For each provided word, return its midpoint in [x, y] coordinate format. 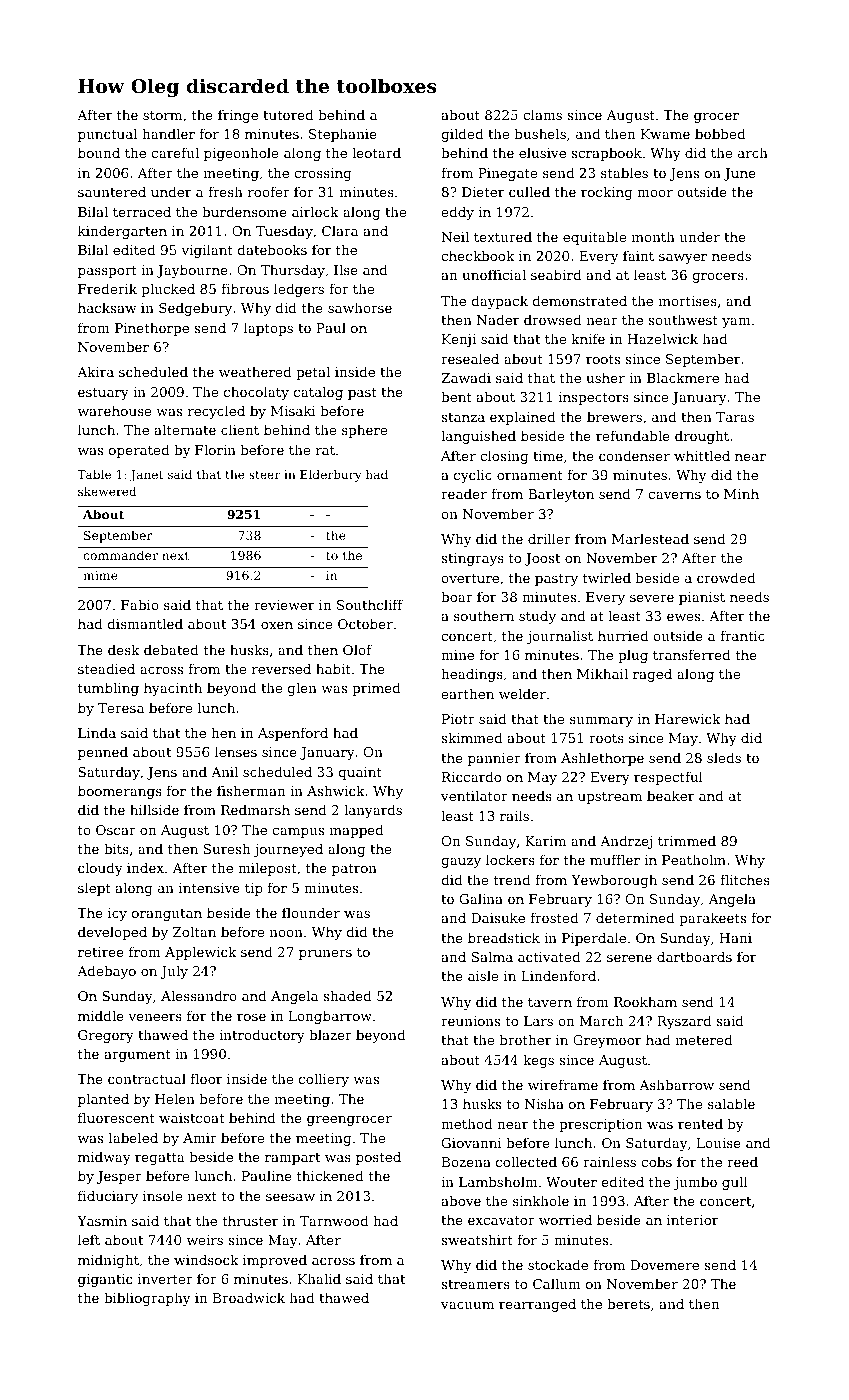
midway [104, 1158]
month [653, 236]
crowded [726, 577]
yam [736, 323]
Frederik [107, 288]
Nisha [544, 1103]
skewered [107, 491]
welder [522, 693]
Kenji [459, 340]
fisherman [251, 790]
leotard [376, 152]
